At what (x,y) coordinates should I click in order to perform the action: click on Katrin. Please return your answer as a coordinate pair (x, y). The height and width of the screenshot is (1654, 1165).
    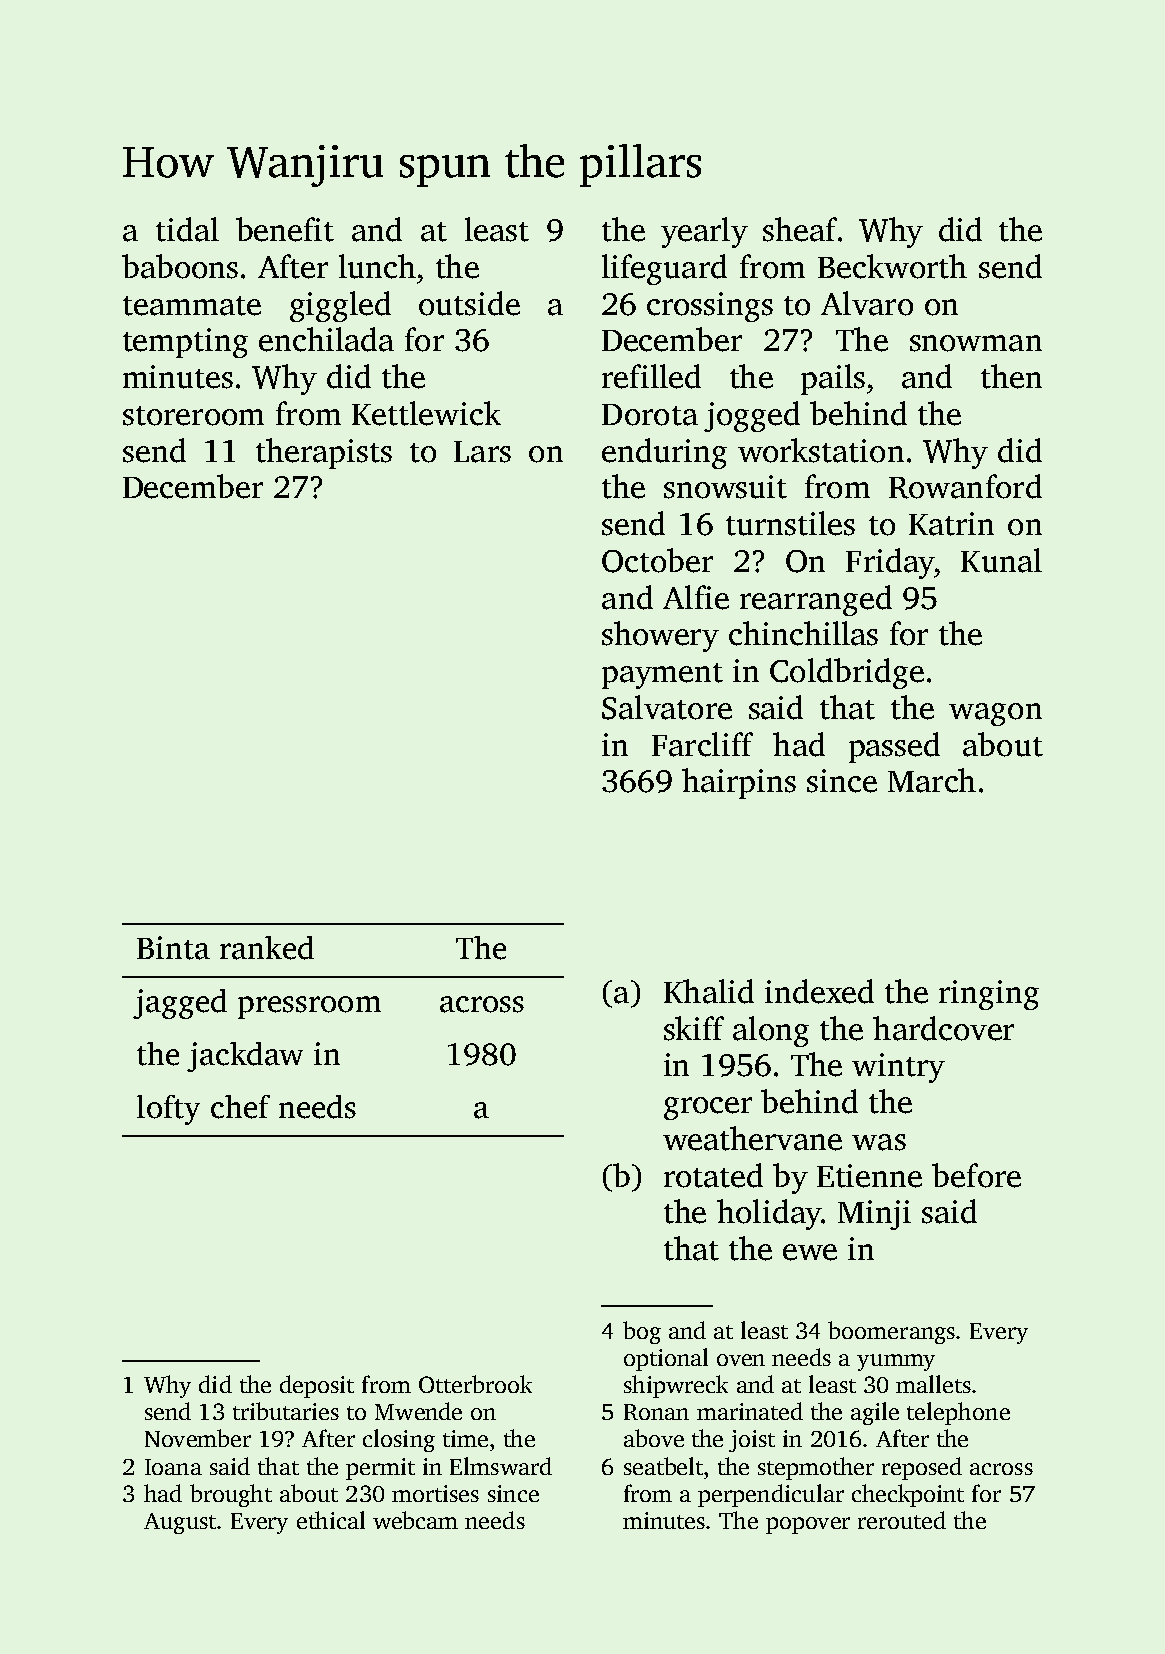
    Looking at the image, I should click on (951, 524).
